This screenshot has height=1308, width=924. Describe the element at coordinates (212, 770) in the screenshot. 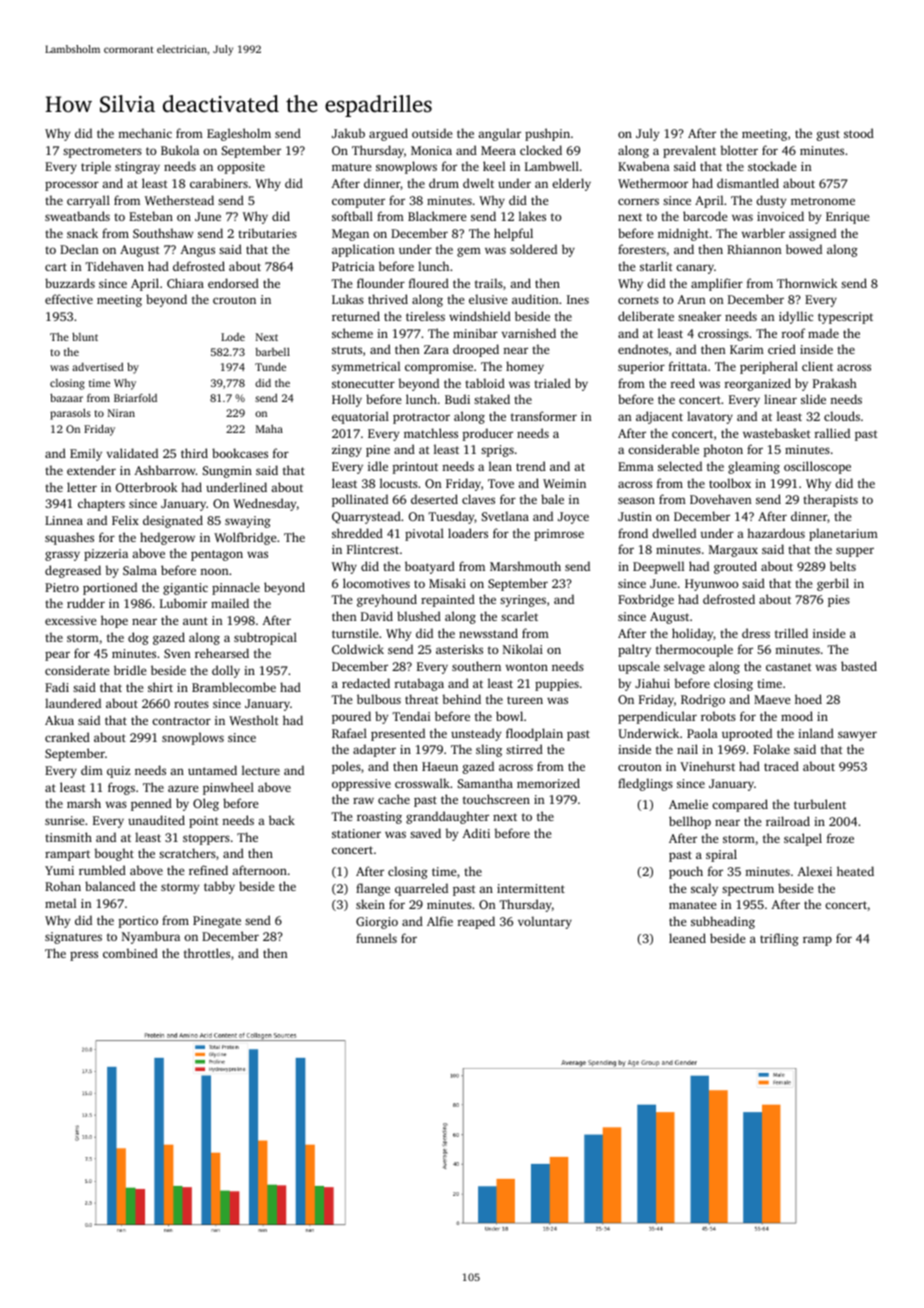

I see `untamed` at that location.
